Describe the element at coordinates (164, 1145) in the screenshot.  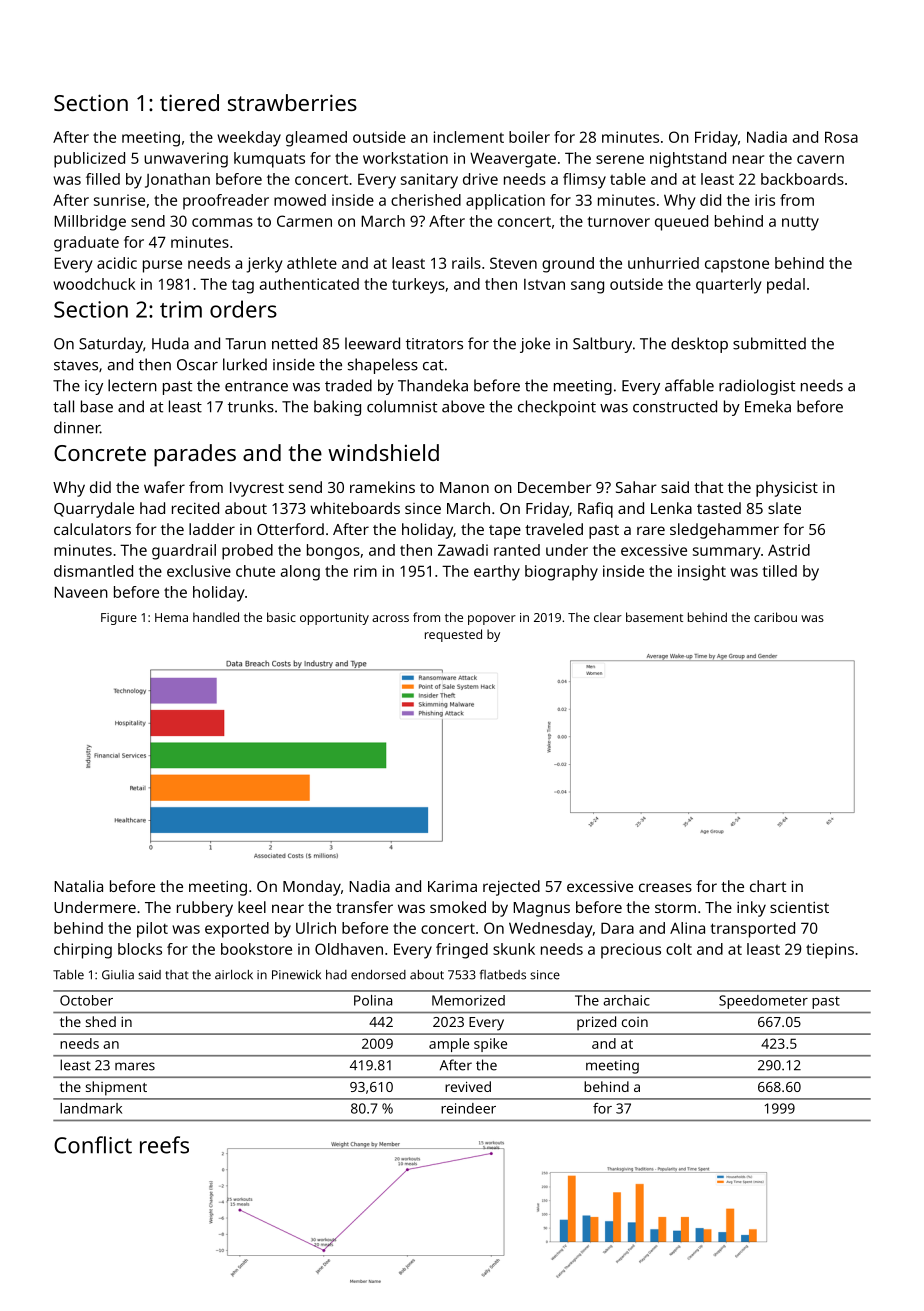
I see `reefs` at that location.
